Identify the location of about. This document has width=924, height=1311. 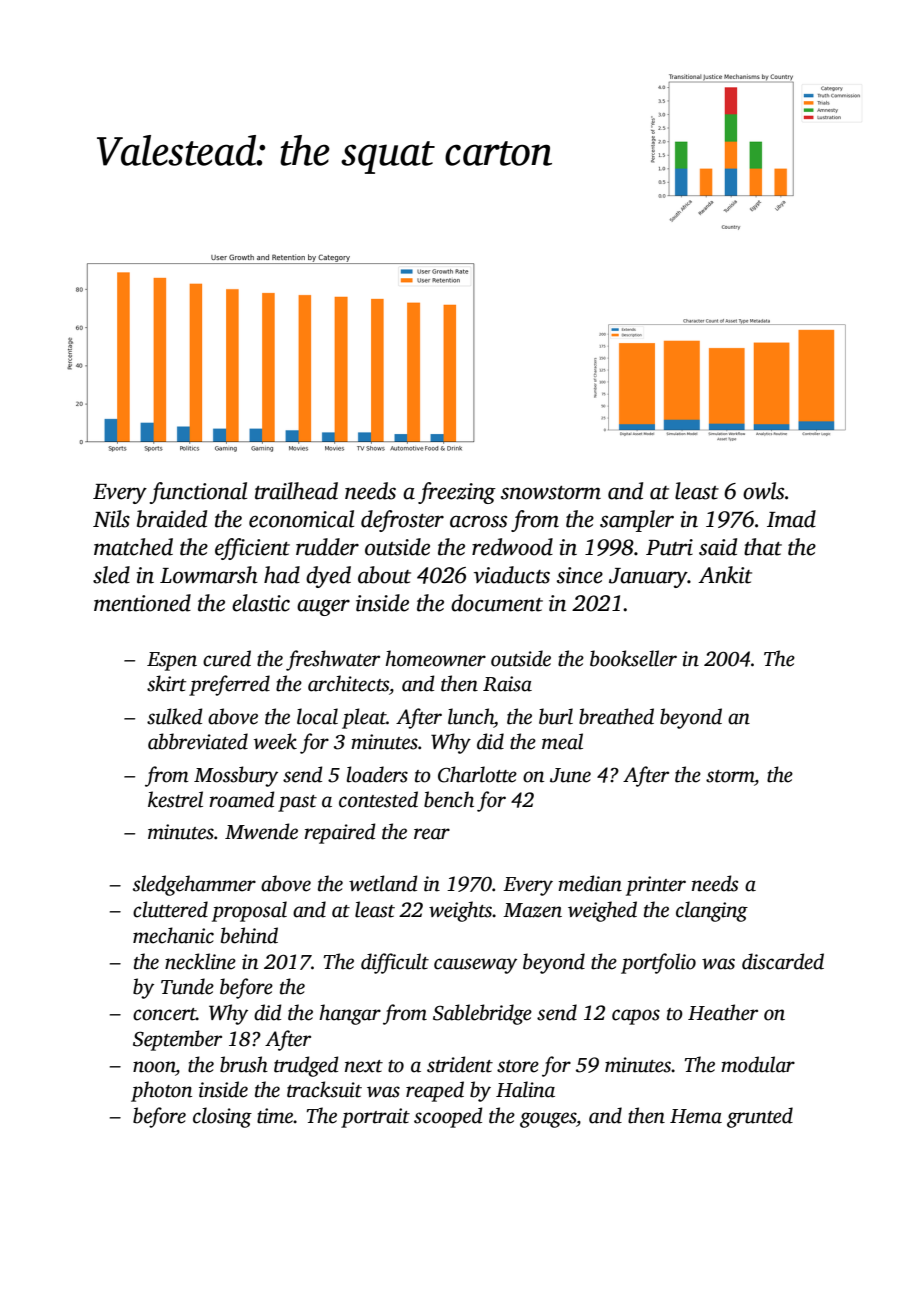
(384, 575).
